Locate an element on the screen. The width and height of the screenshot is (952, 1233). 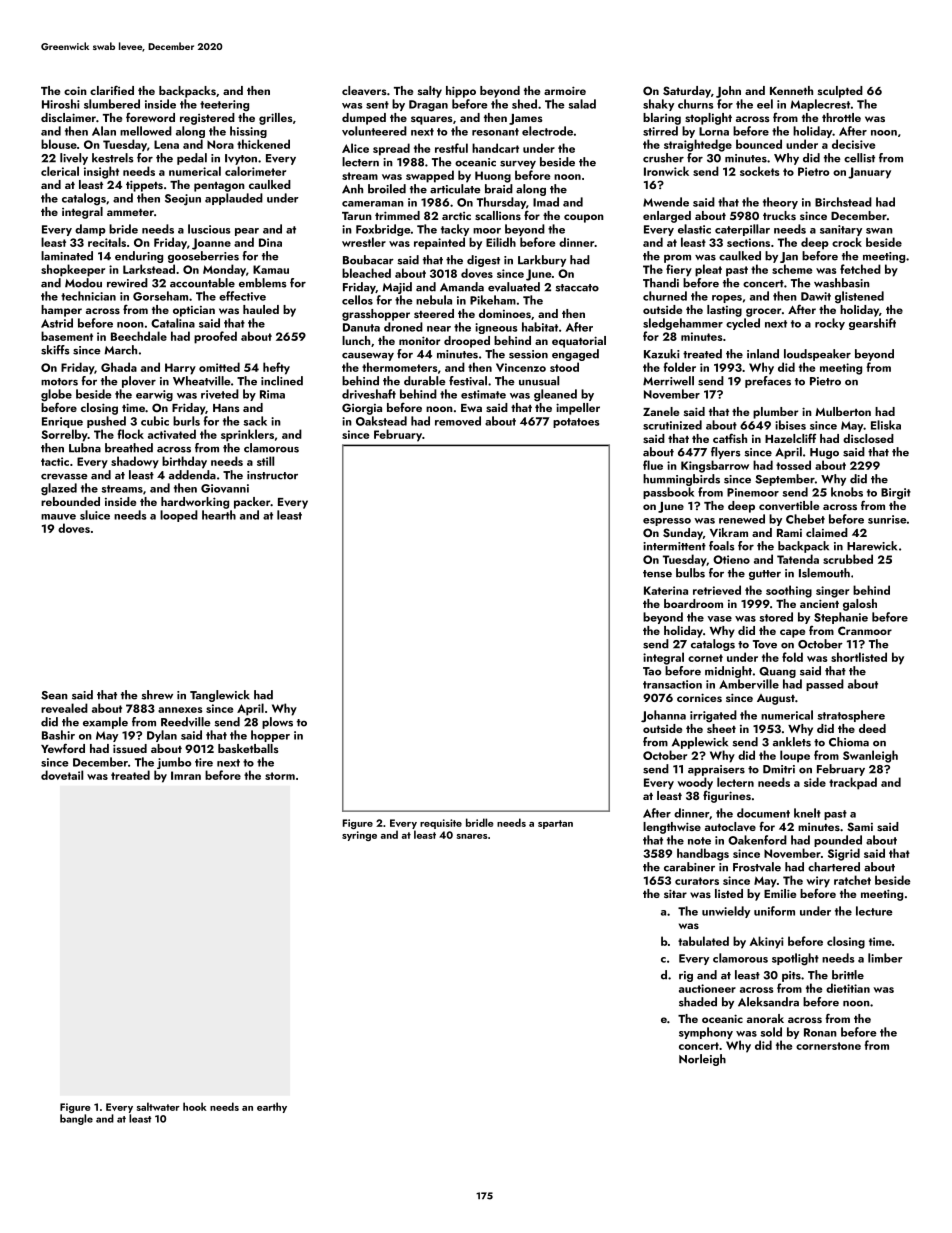
hearth is located at coordinates (219, 515).
